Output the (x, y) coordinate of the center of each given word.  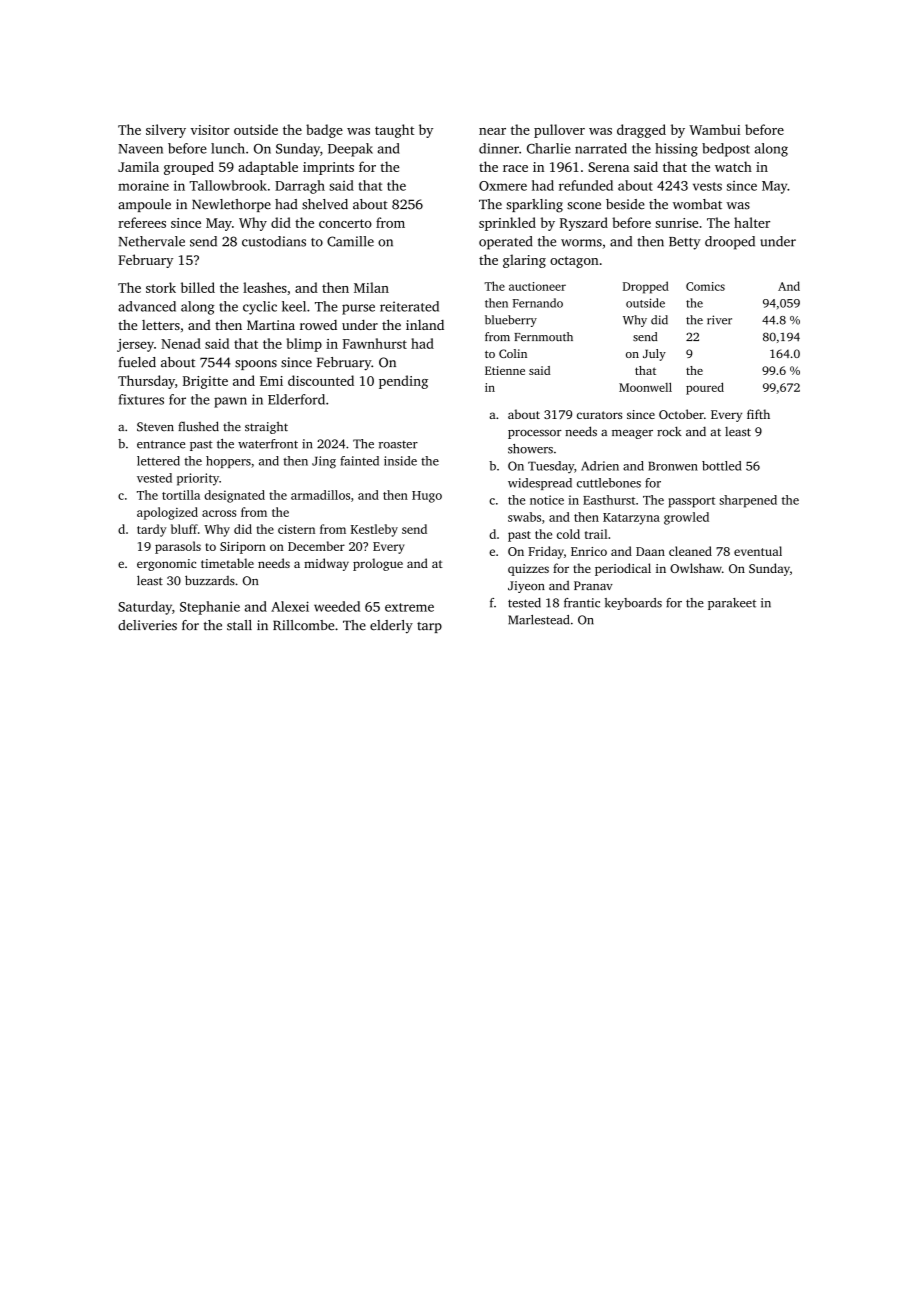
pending (403, 382)
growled (686, 518)
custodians (274, 241)
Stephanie (210, 608)
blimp (304, 345)
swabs (524, 517)
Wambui (714, 129)
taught (394, 131)
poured (705, 388)
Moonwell (645, 387)
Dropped (646, 287)
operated (506, 243)
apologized (167, 513)
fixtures (141, 399)
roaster (398, 445)
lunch (228, 148)
